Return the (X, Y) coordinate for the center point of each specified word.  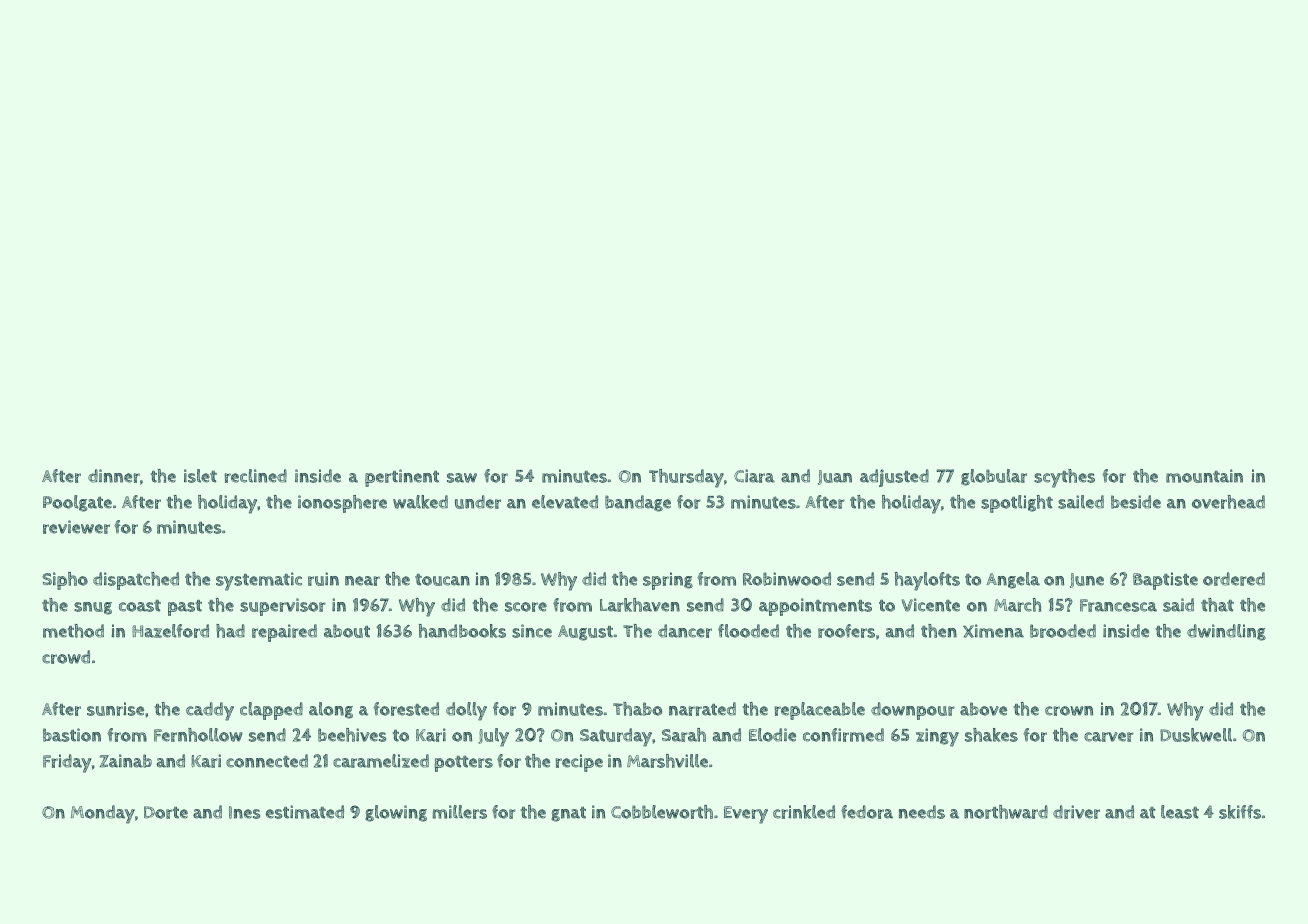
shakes (991, 735)
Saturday (616, 737)
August (585, 633)
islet (200, 476)
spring (668, 581)
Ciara (754, 476)
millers (460, 812)
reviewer (76, 527)
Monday (103, 814)
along (331, 710)
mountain (1204, 476)
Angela (1013, 580)
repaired (284, 633)
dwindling (1226, 632)
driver (1076, 812)
